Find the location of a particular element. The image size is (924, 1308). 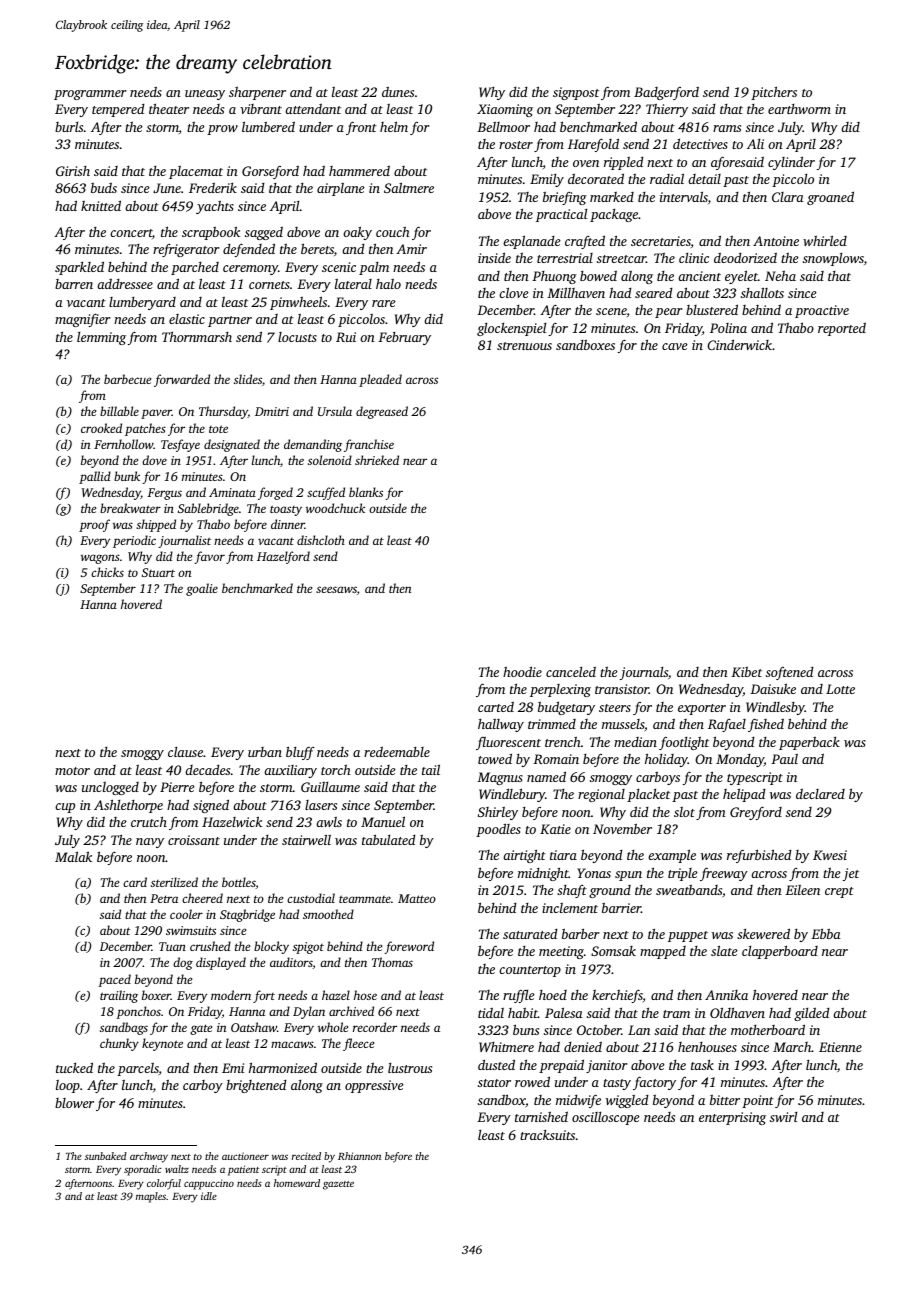

proof is located at coordinates (94, 525).
